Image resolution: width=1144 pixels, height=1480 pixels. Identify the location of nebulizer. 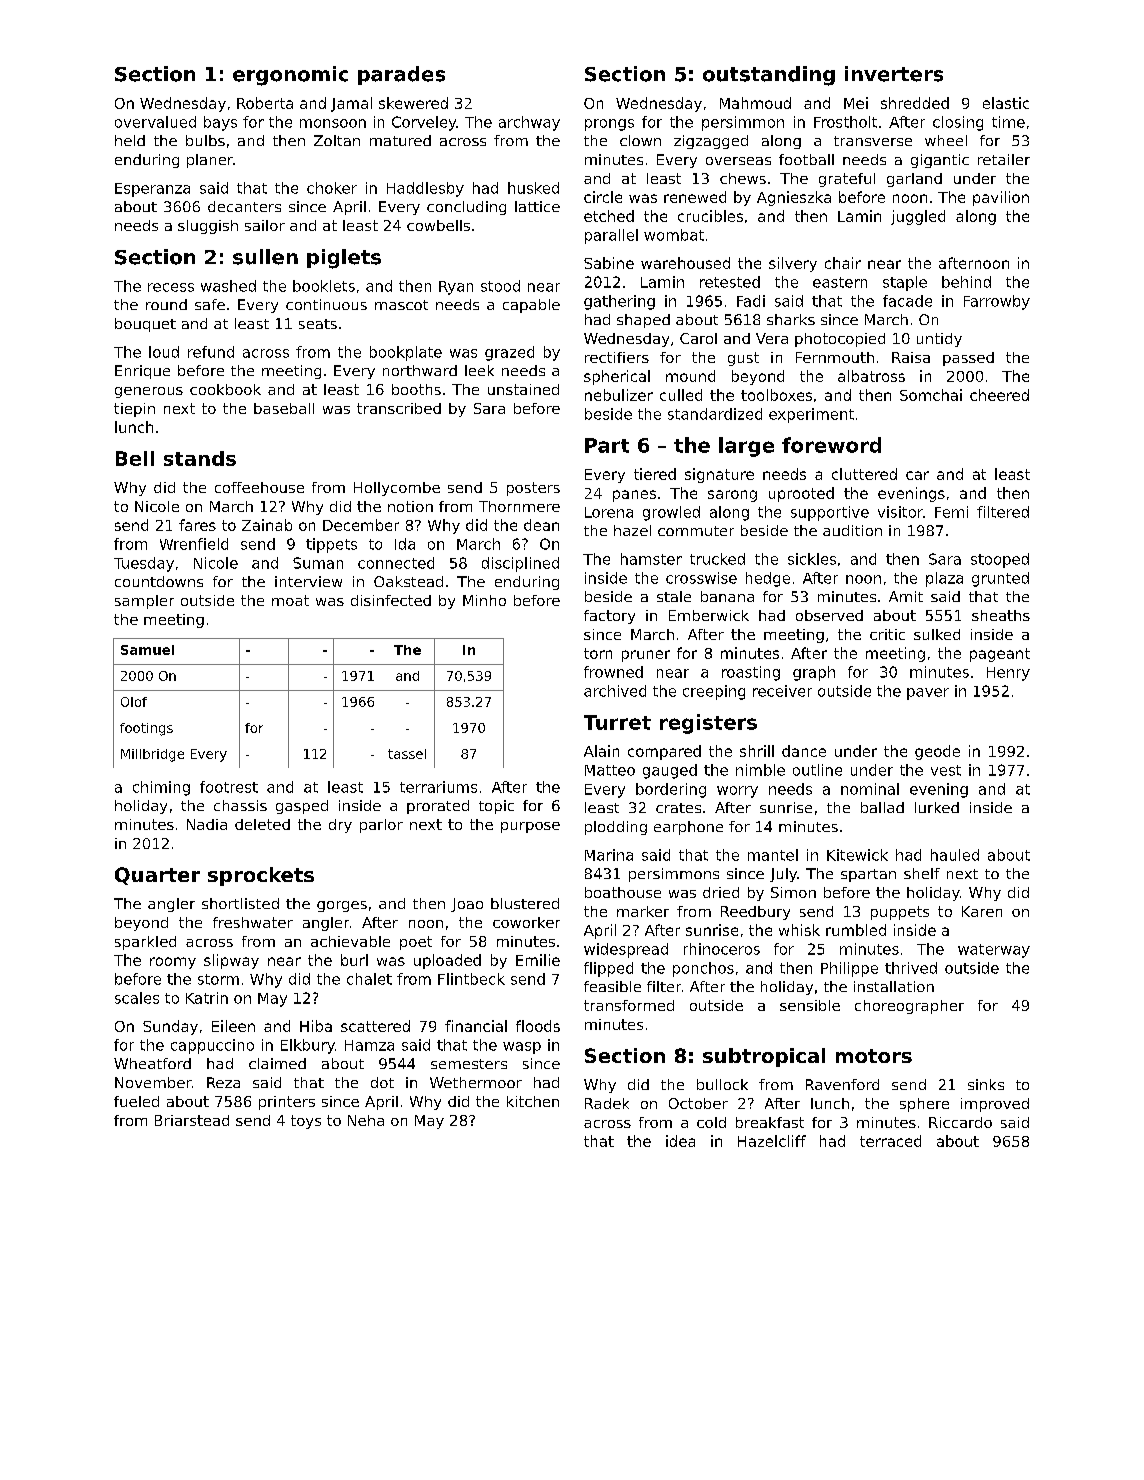
(619, 395).
